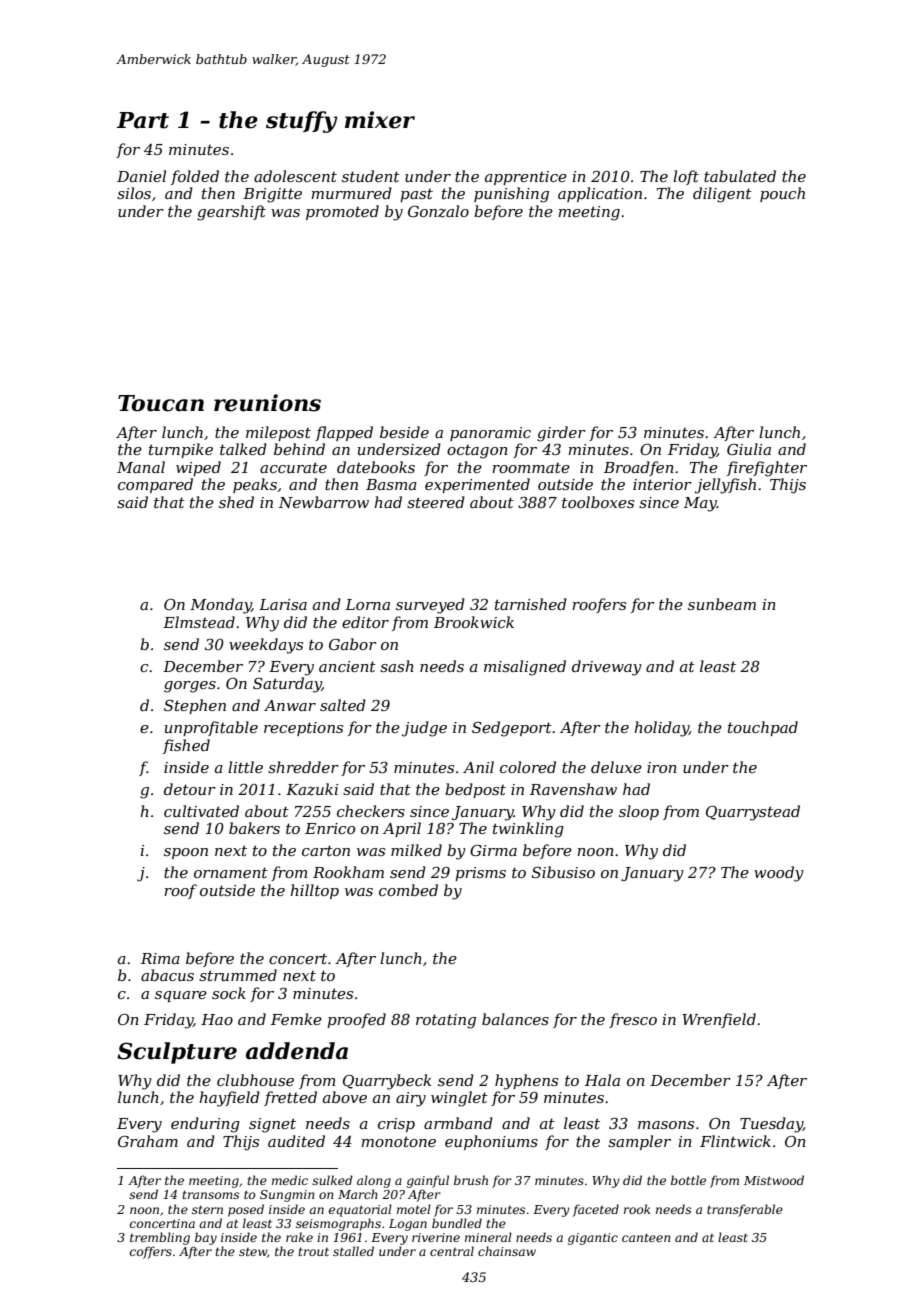  What do you see at coordinates (143, 120) in the page?
I see `Part` at bounding box center [143, 120].
